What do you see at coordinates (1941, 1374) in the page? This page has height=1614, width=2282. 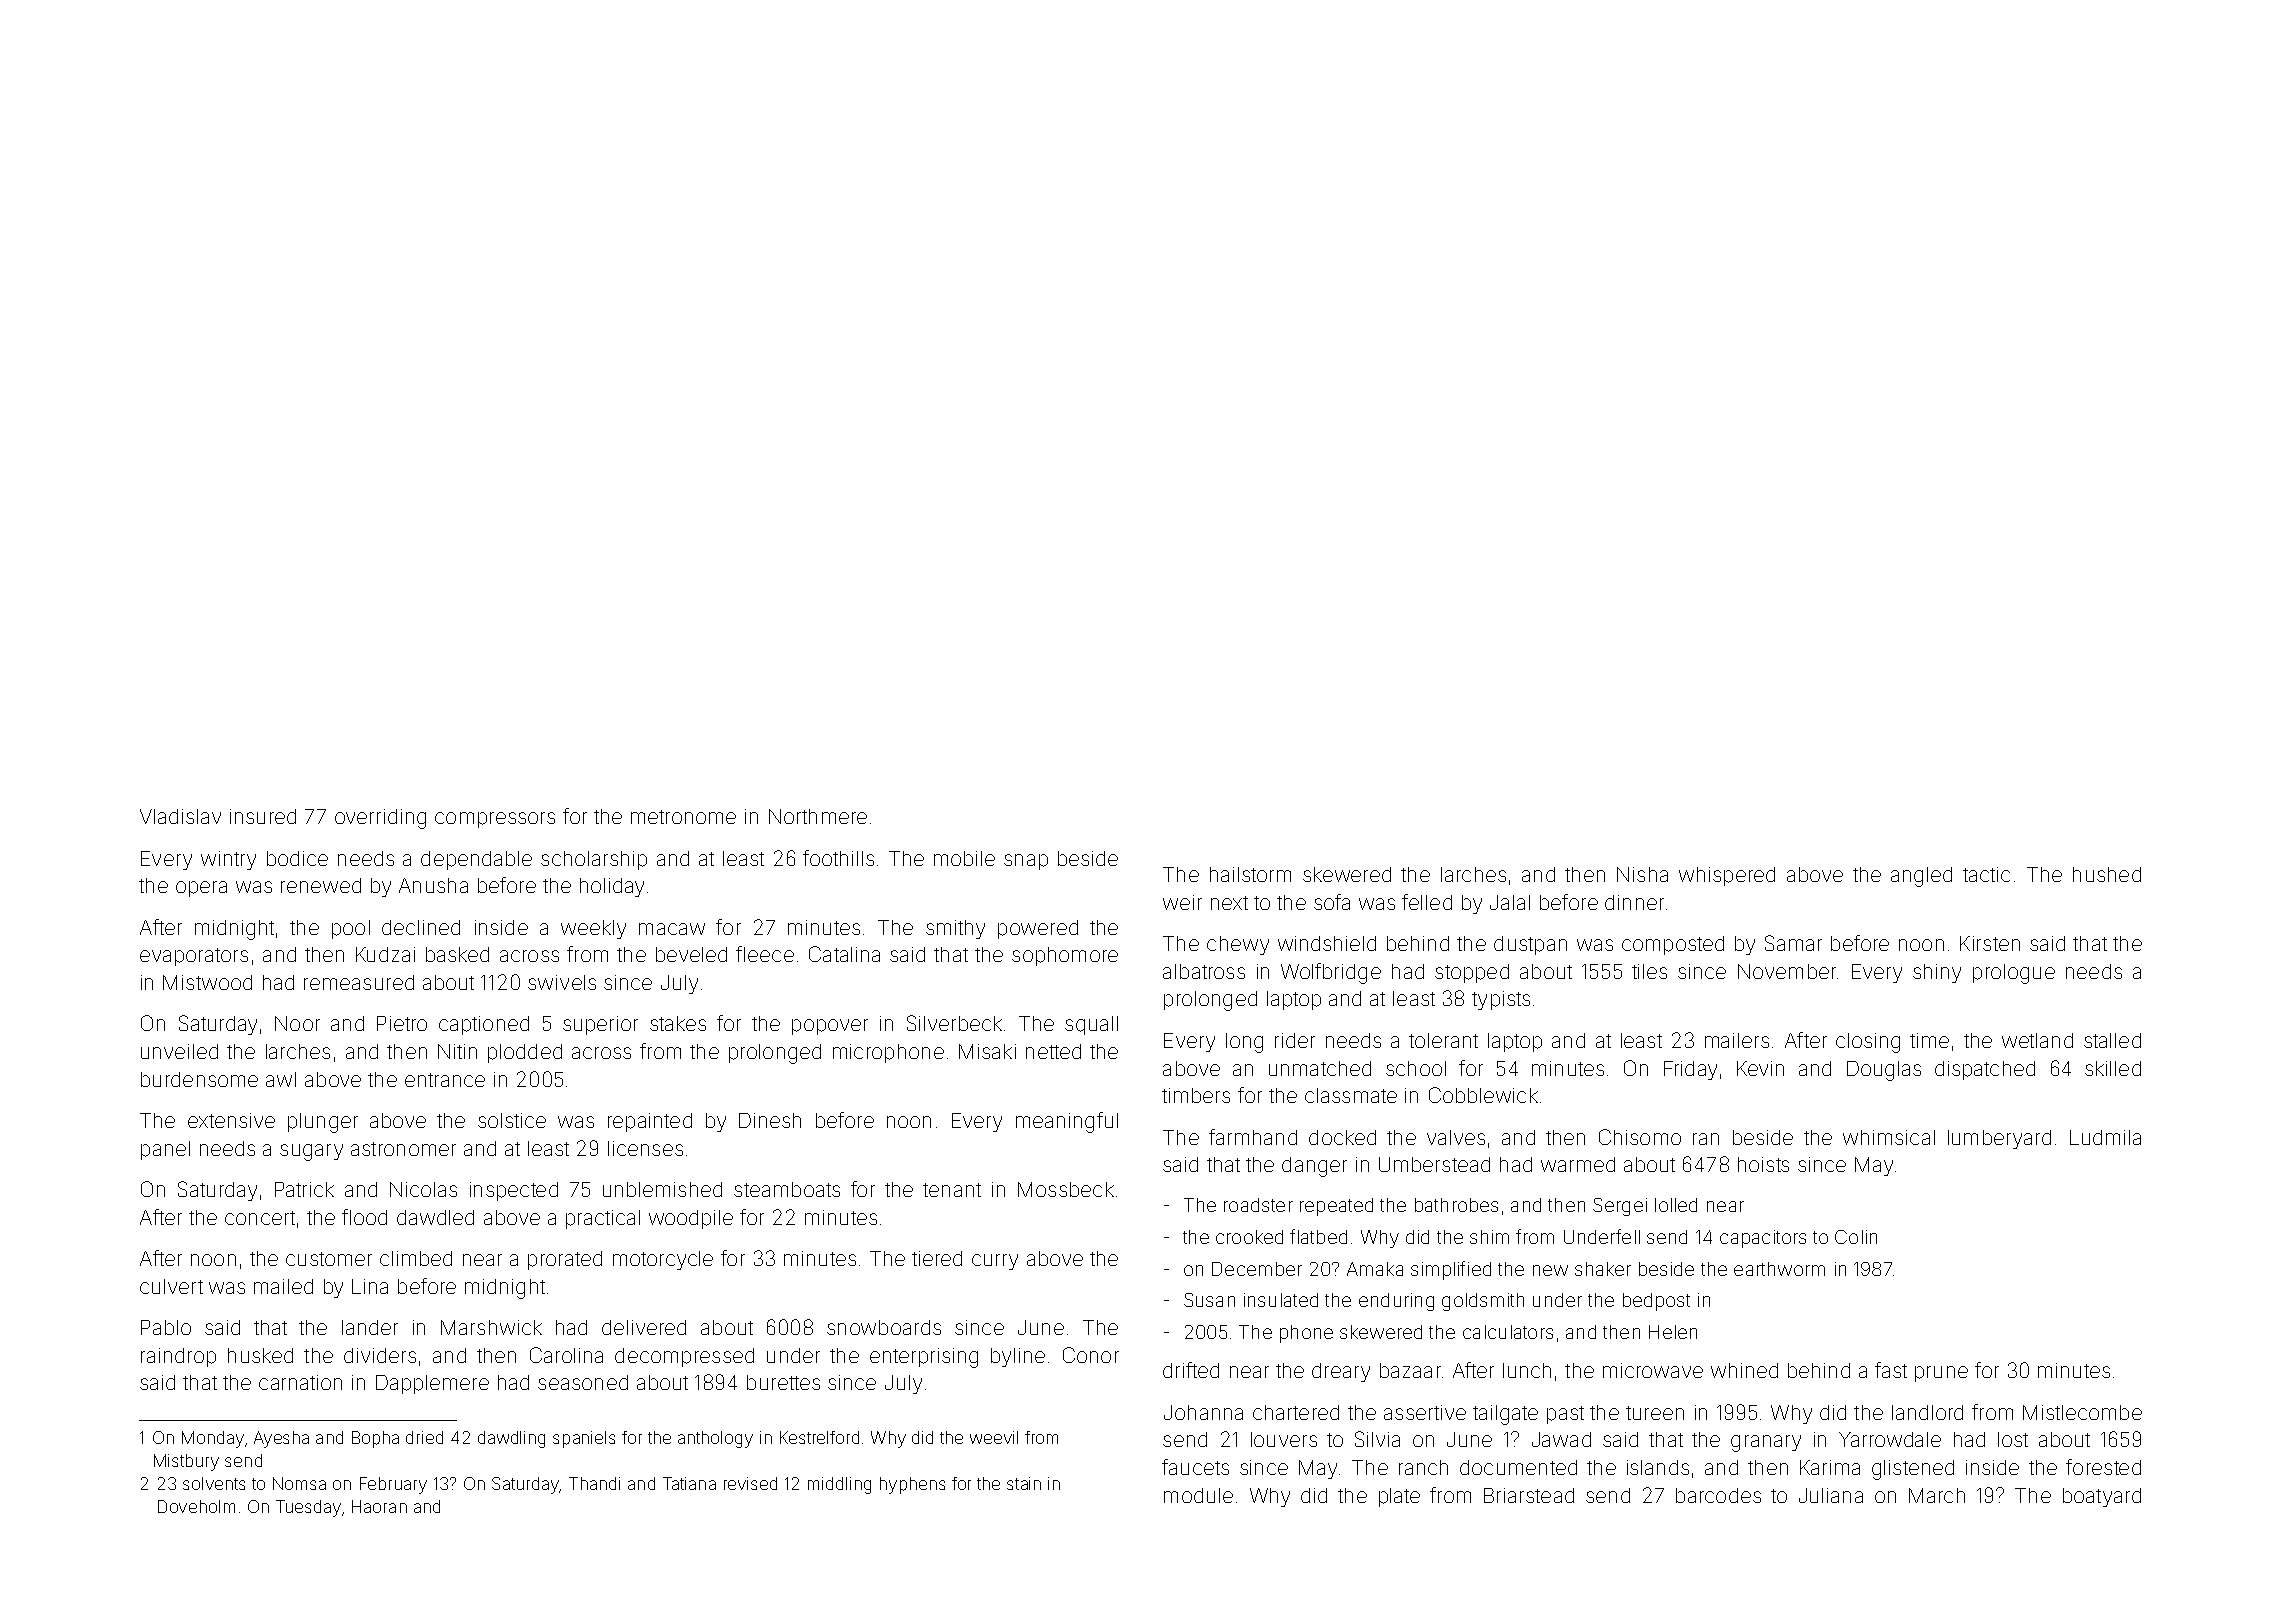 I see `prune` at bounding box center [1941, 1374].
